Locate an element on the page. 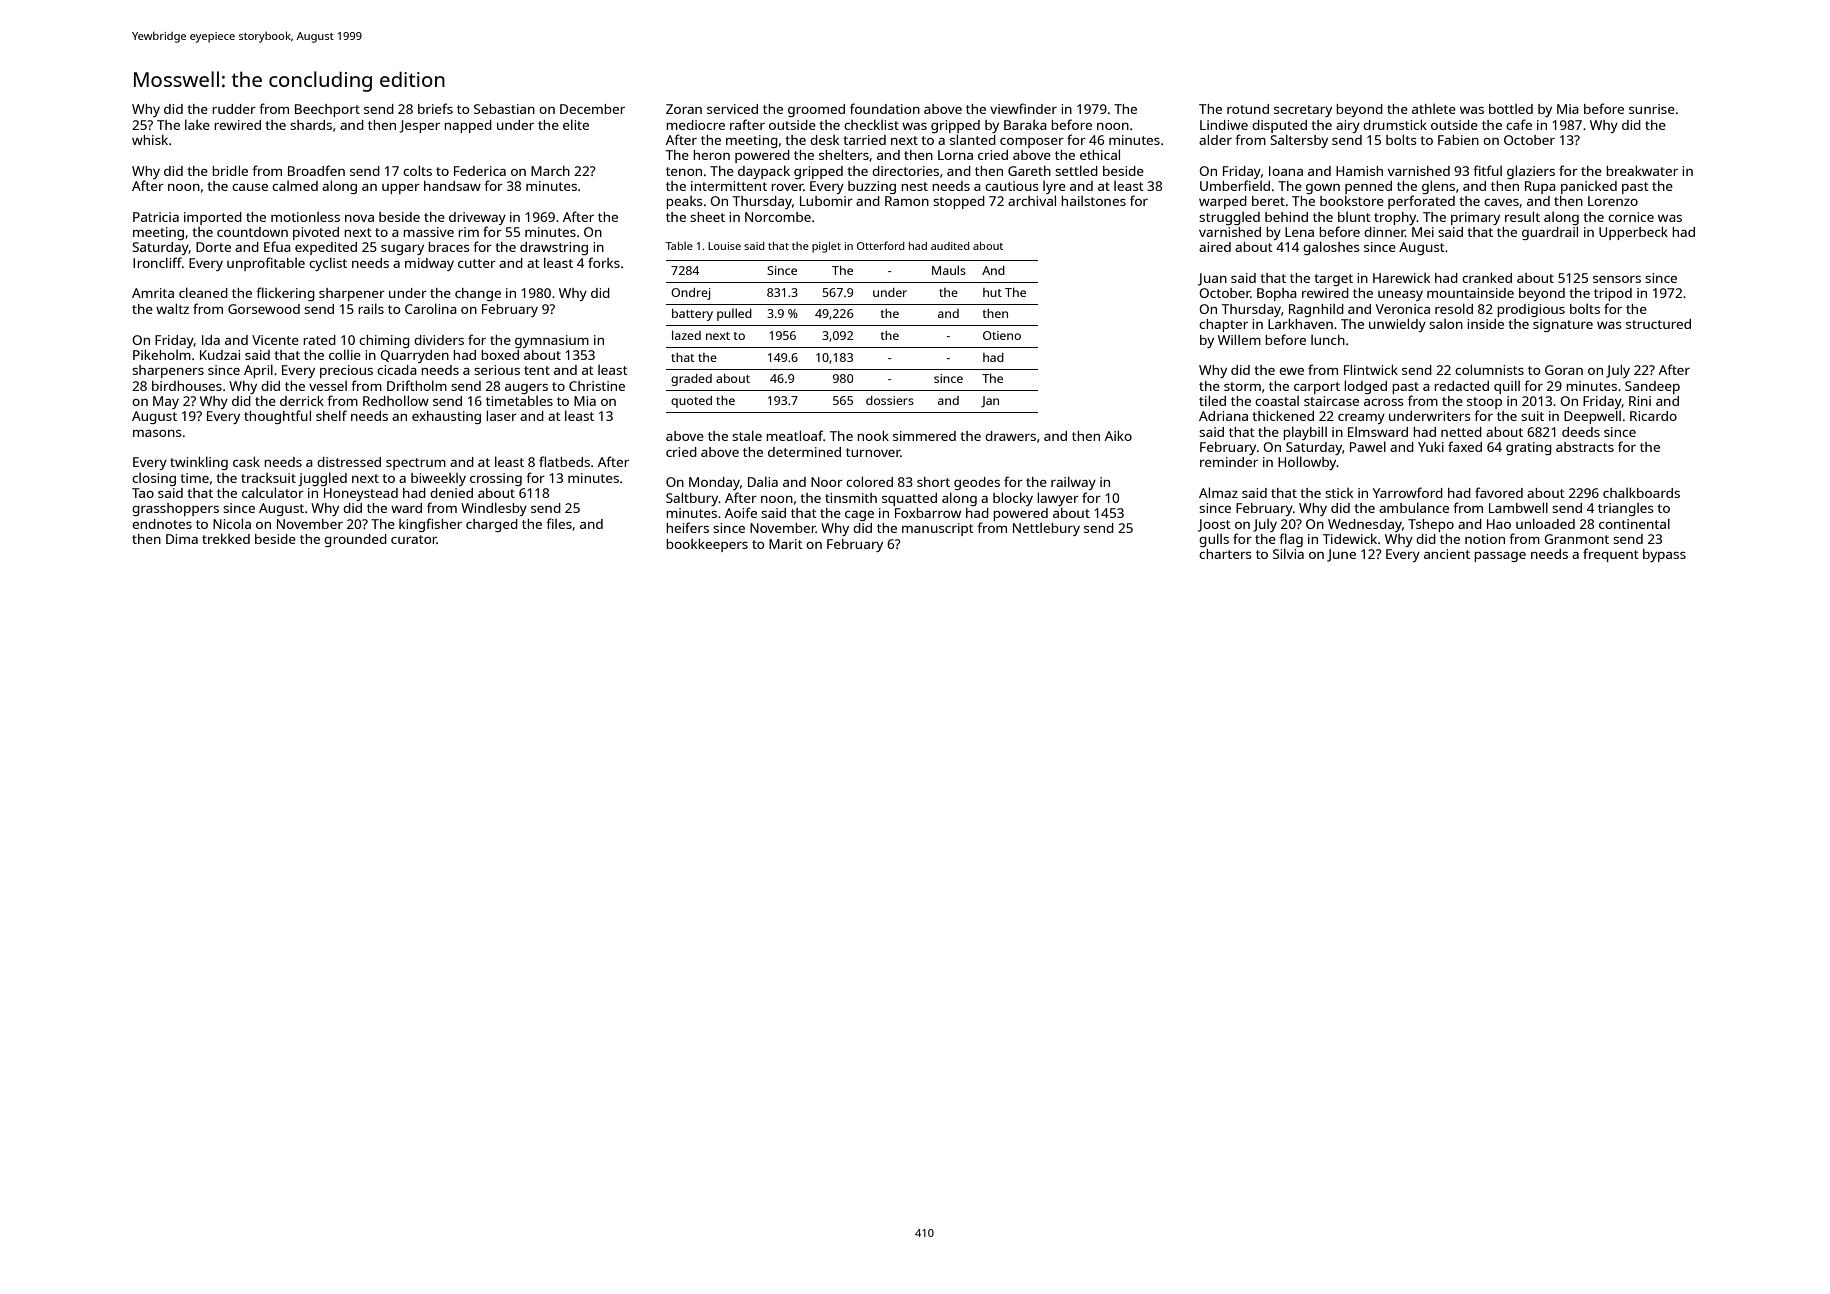  Harewick is located at coordinates (1401, 278).
